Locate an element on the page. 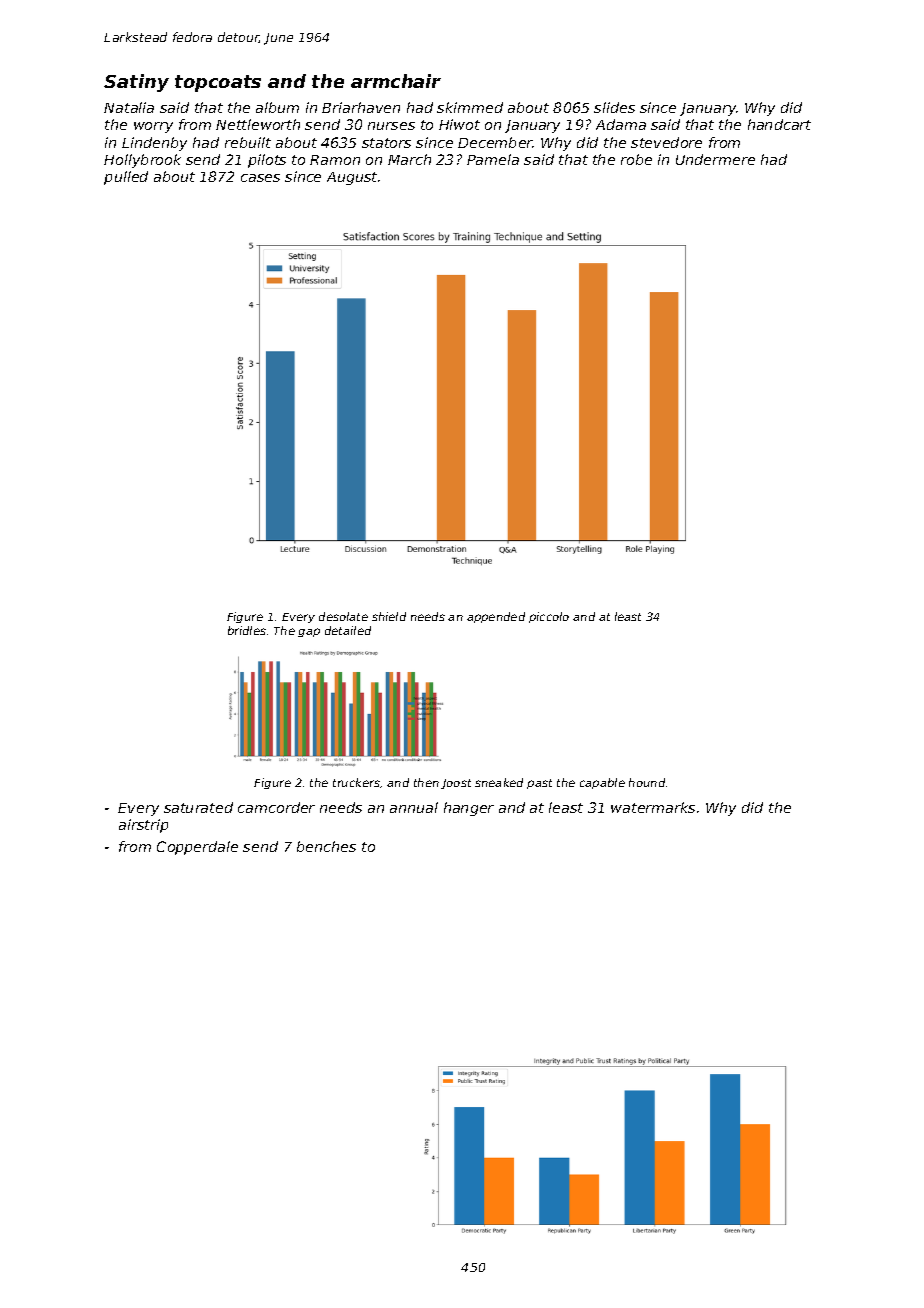  handcart is located at coordinates (779, 124).
